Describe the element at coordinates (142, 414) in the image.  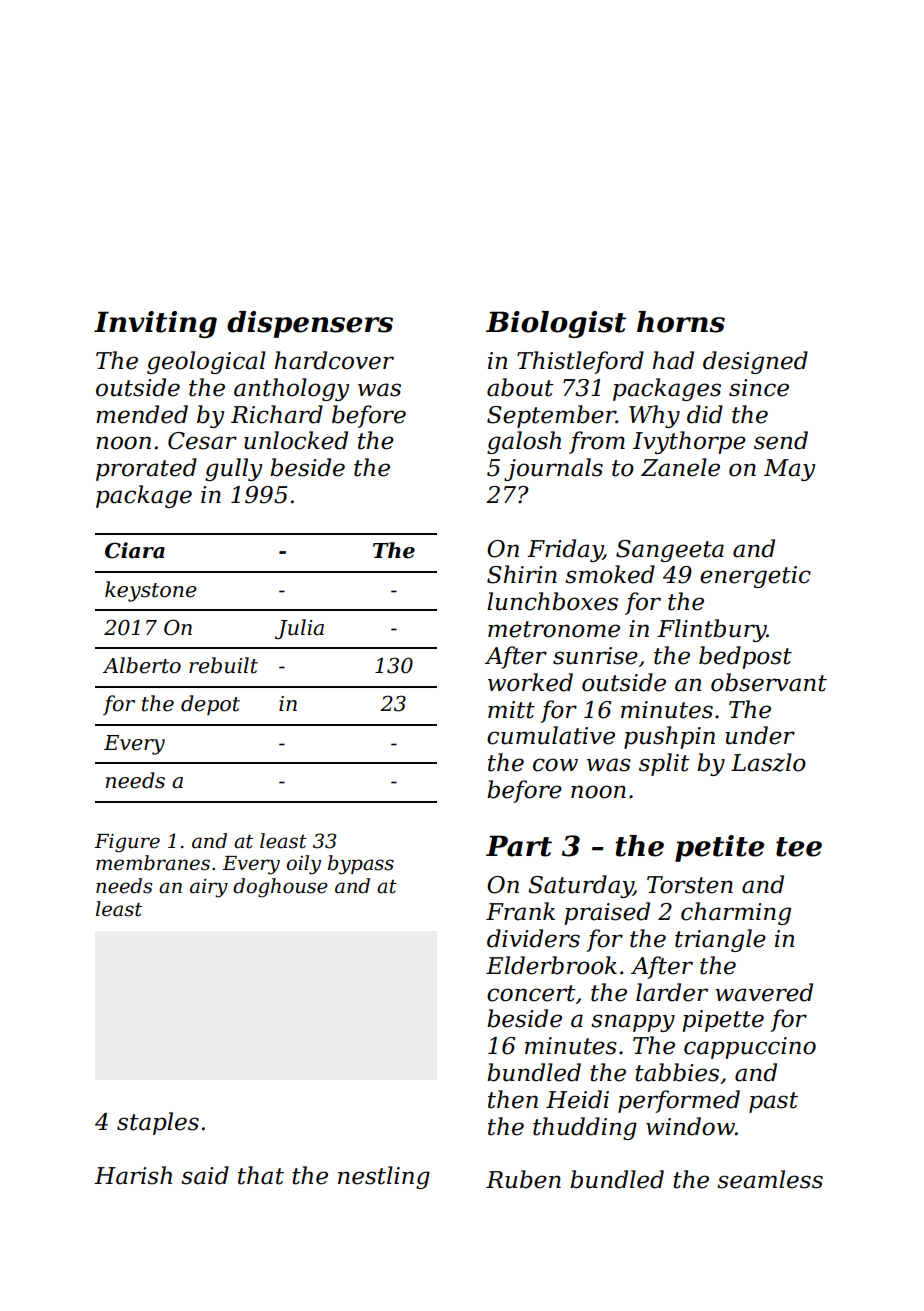
I see `mended` at that location.
